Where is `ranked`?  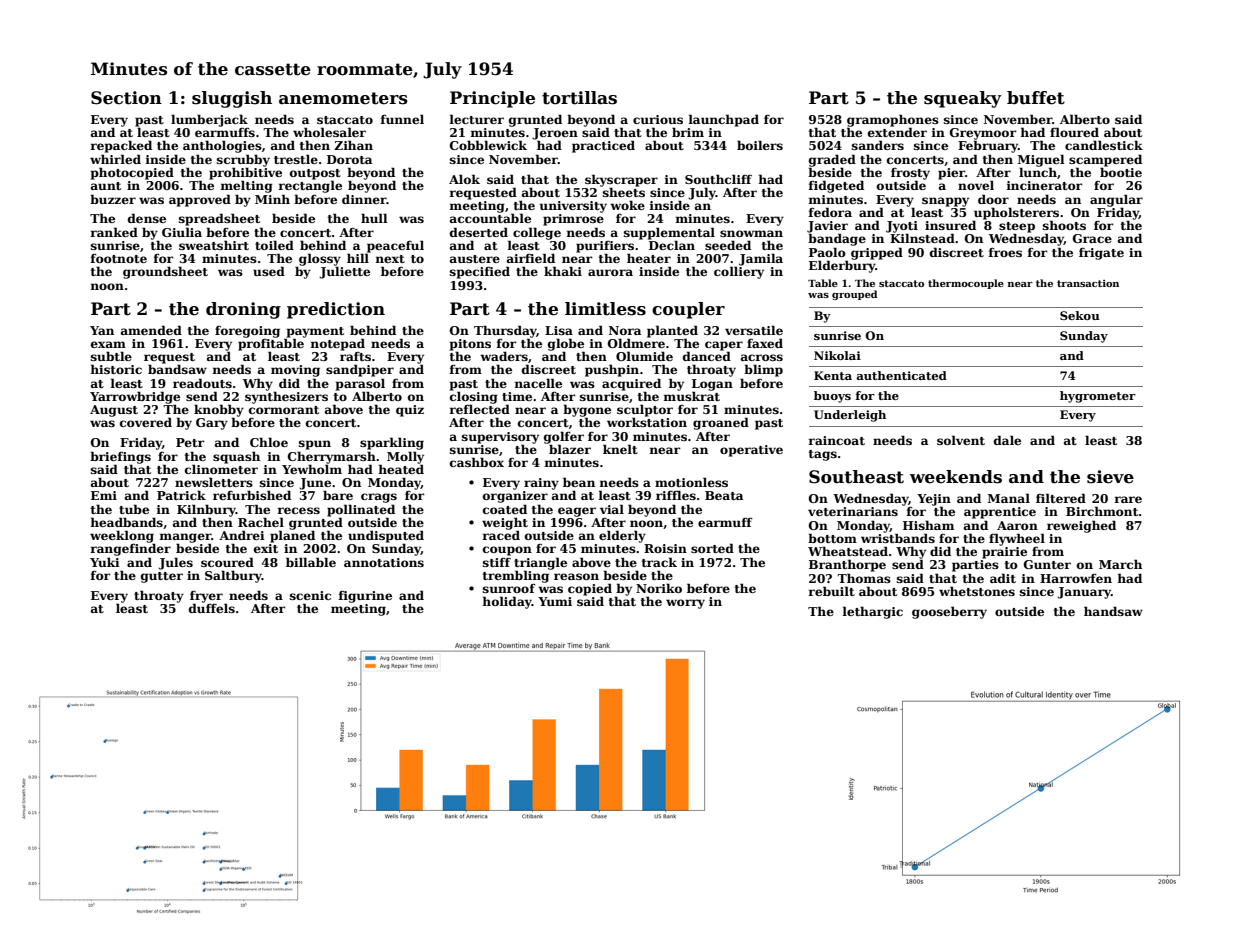
ranked is located at coordinates (114, 232).
